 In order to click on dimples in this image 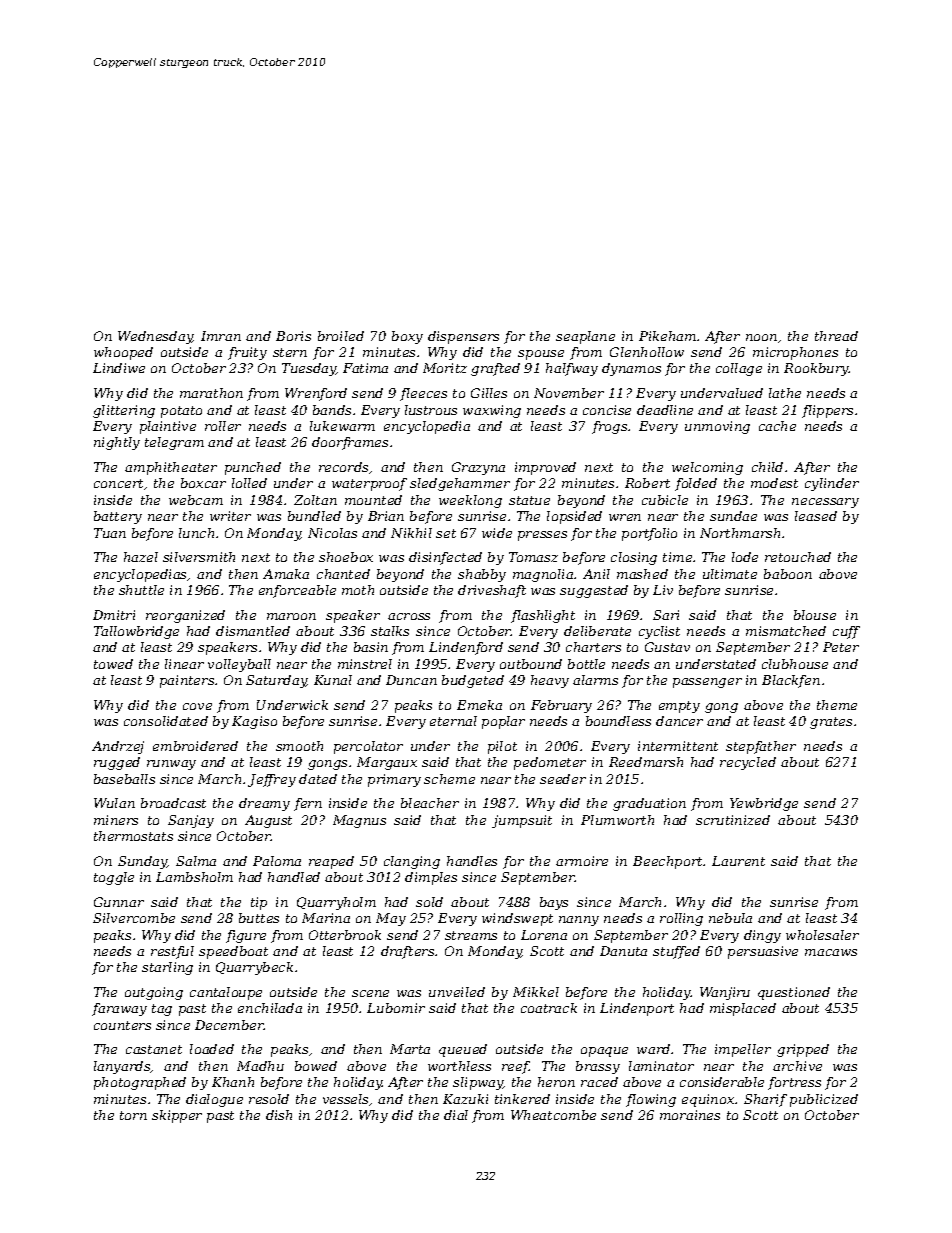, I will do `click(431, 878)`.
